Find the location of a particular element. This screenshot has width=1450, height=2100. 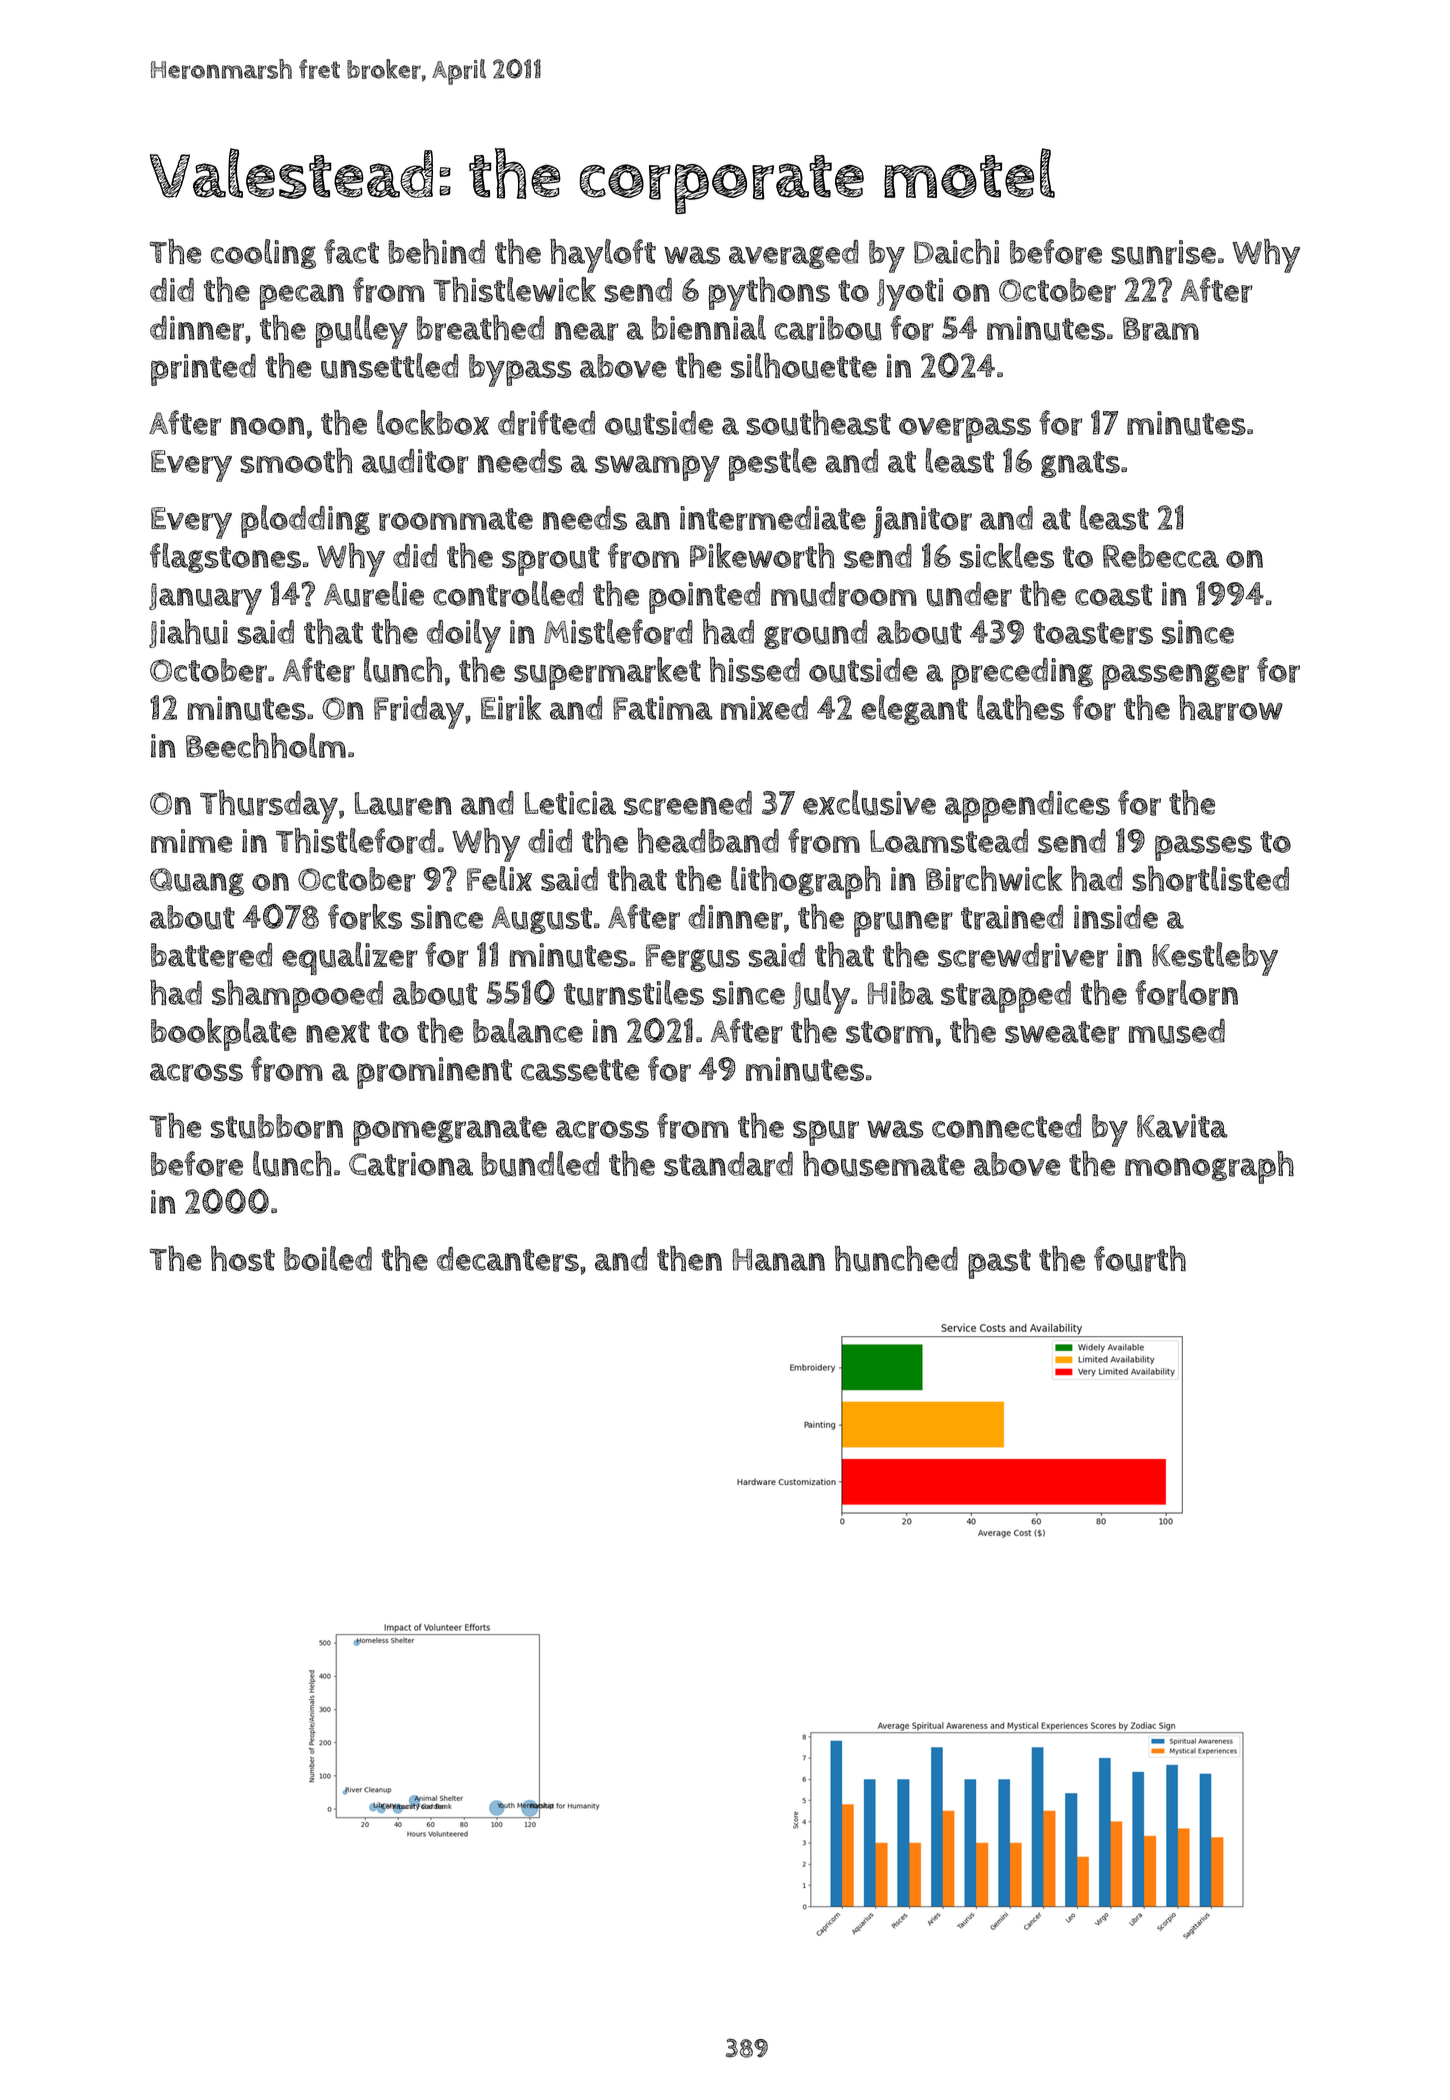

decanters is located at coordinates (508, 1259).
